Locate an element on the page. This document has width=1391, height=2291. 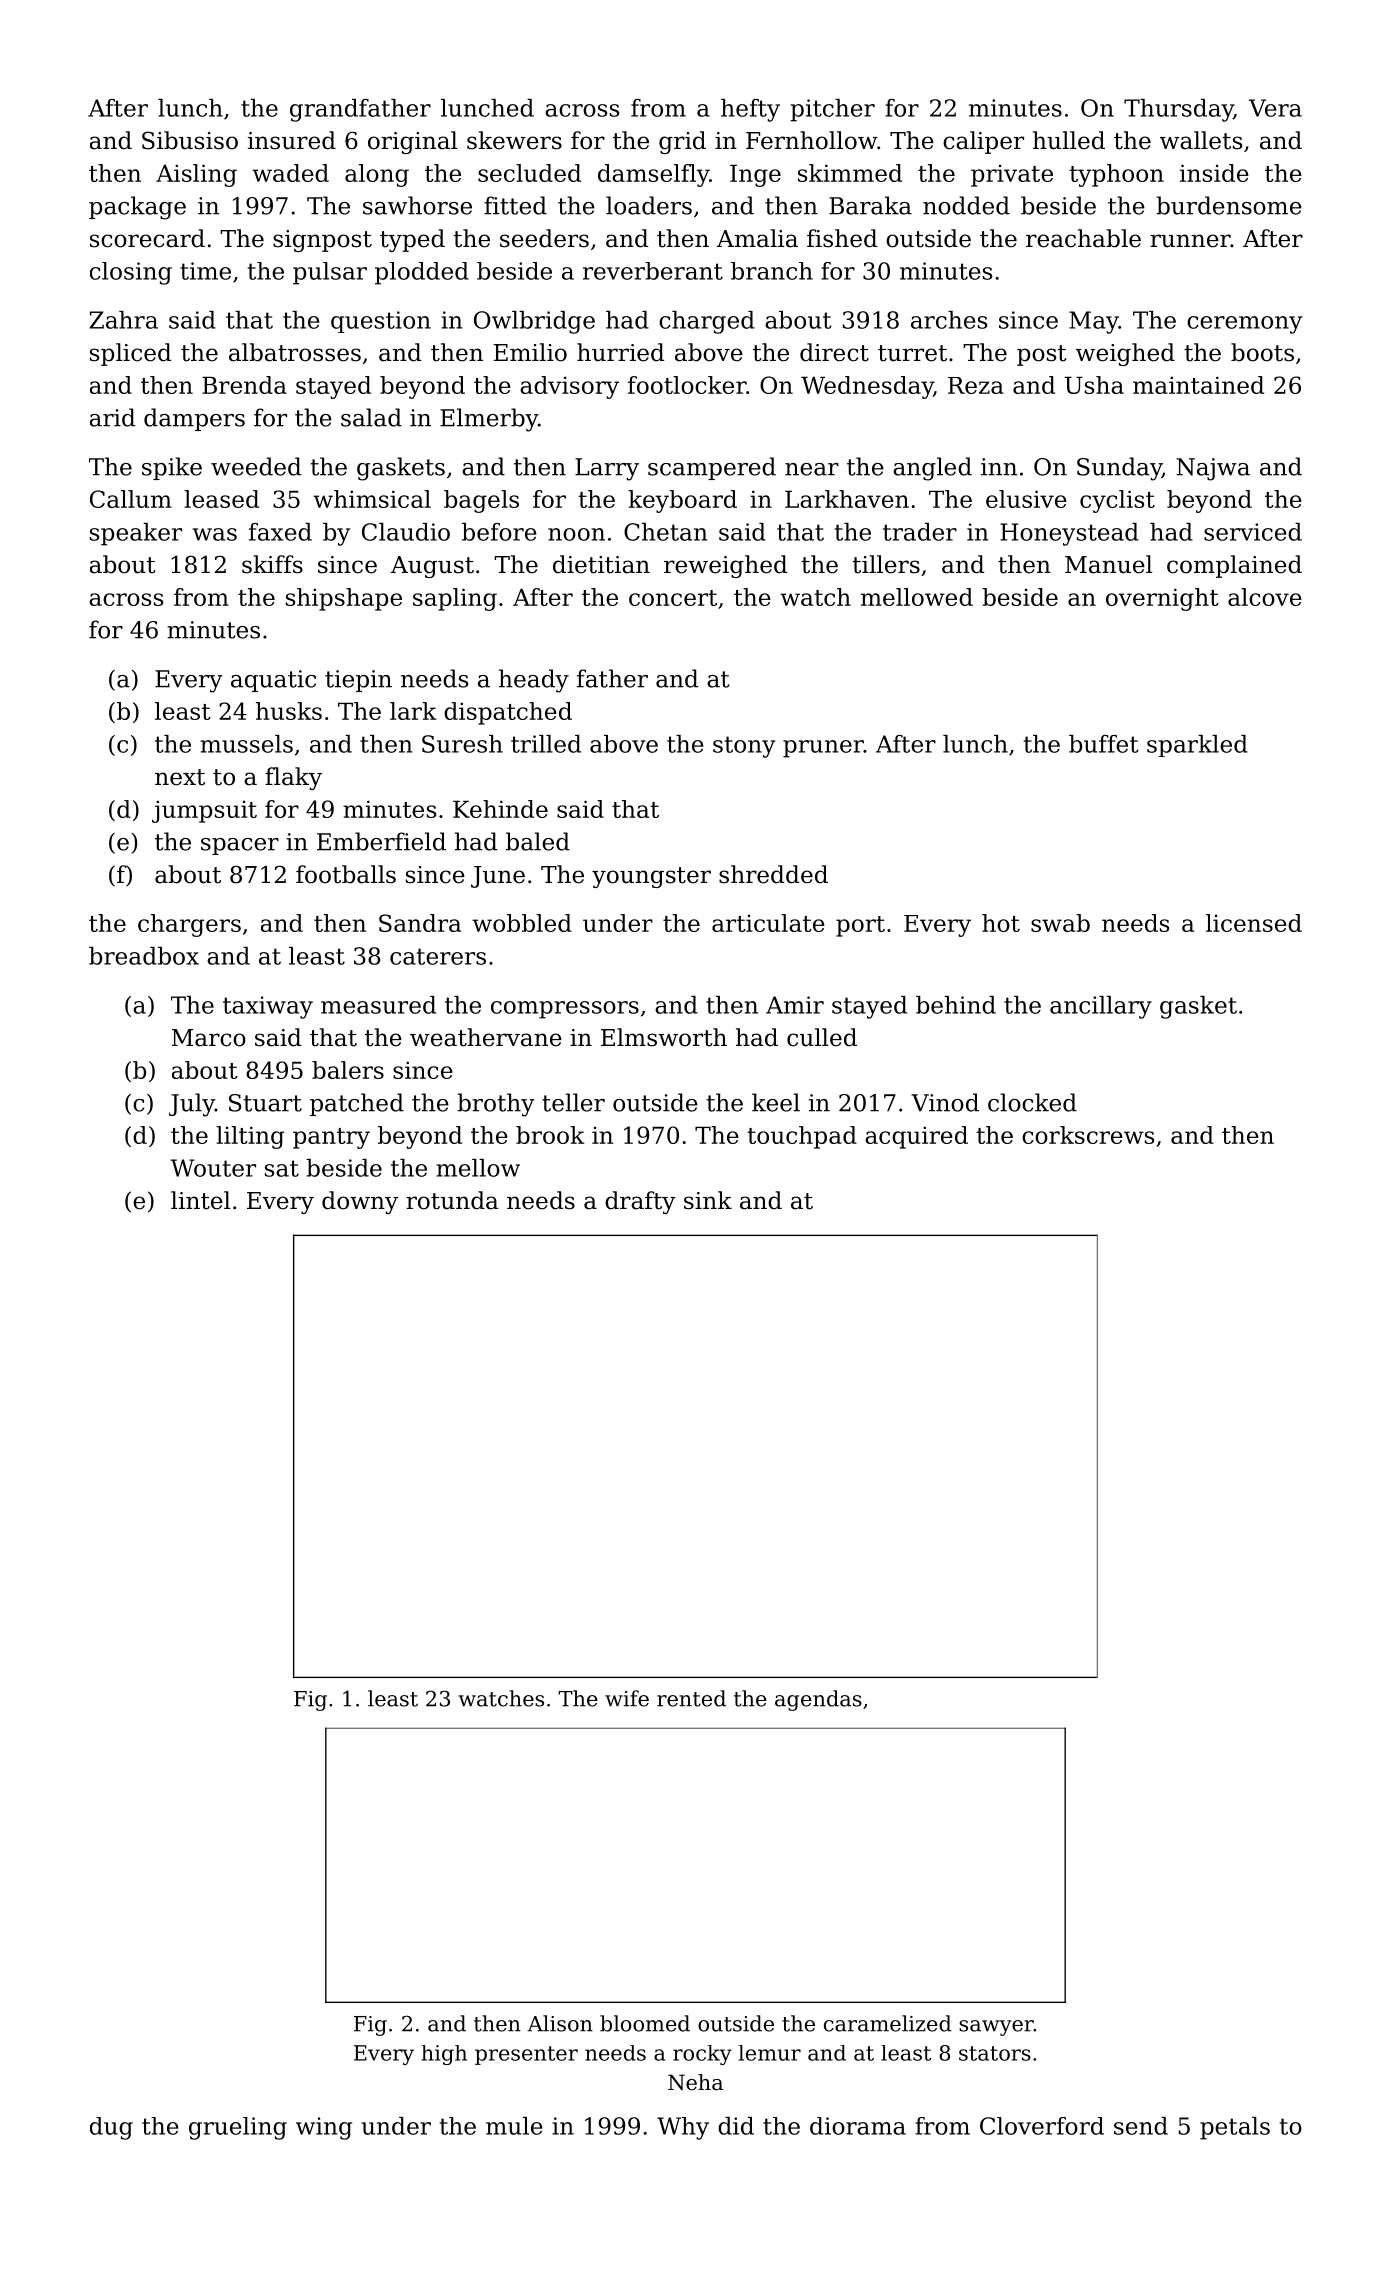
rented is located at coordinates (691, 1698).
